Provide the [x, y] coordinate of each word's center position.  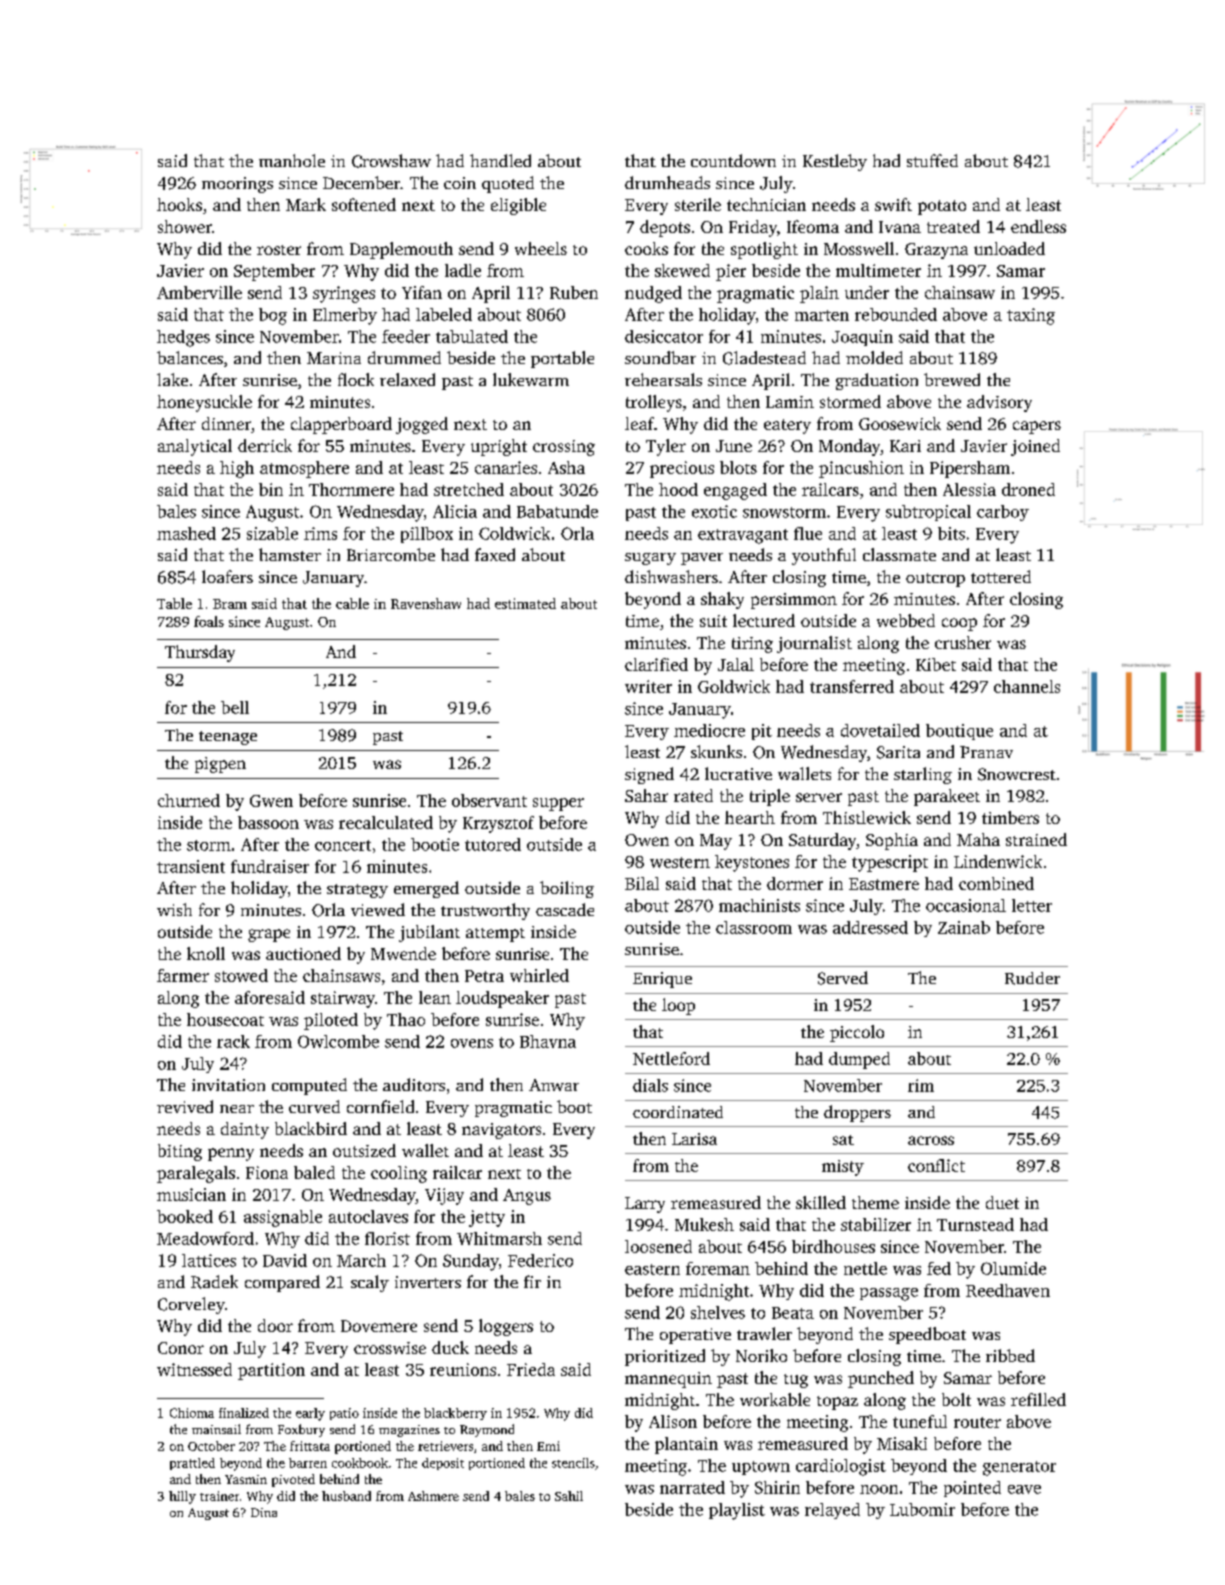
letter [1032, 905]
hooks [179, 204]
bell [235, 707]
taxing [1031, 316]
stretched [469, 489]
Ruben [574, 292]
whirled [539, 975]
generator [1019, 1468]
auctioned [303, 953]
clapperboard [341, 425]
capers [1037, 427]
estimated [525, 603]
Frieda [531, 1369]
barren [308, 1463]
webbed [906, 620]
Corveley [191, 1305]
